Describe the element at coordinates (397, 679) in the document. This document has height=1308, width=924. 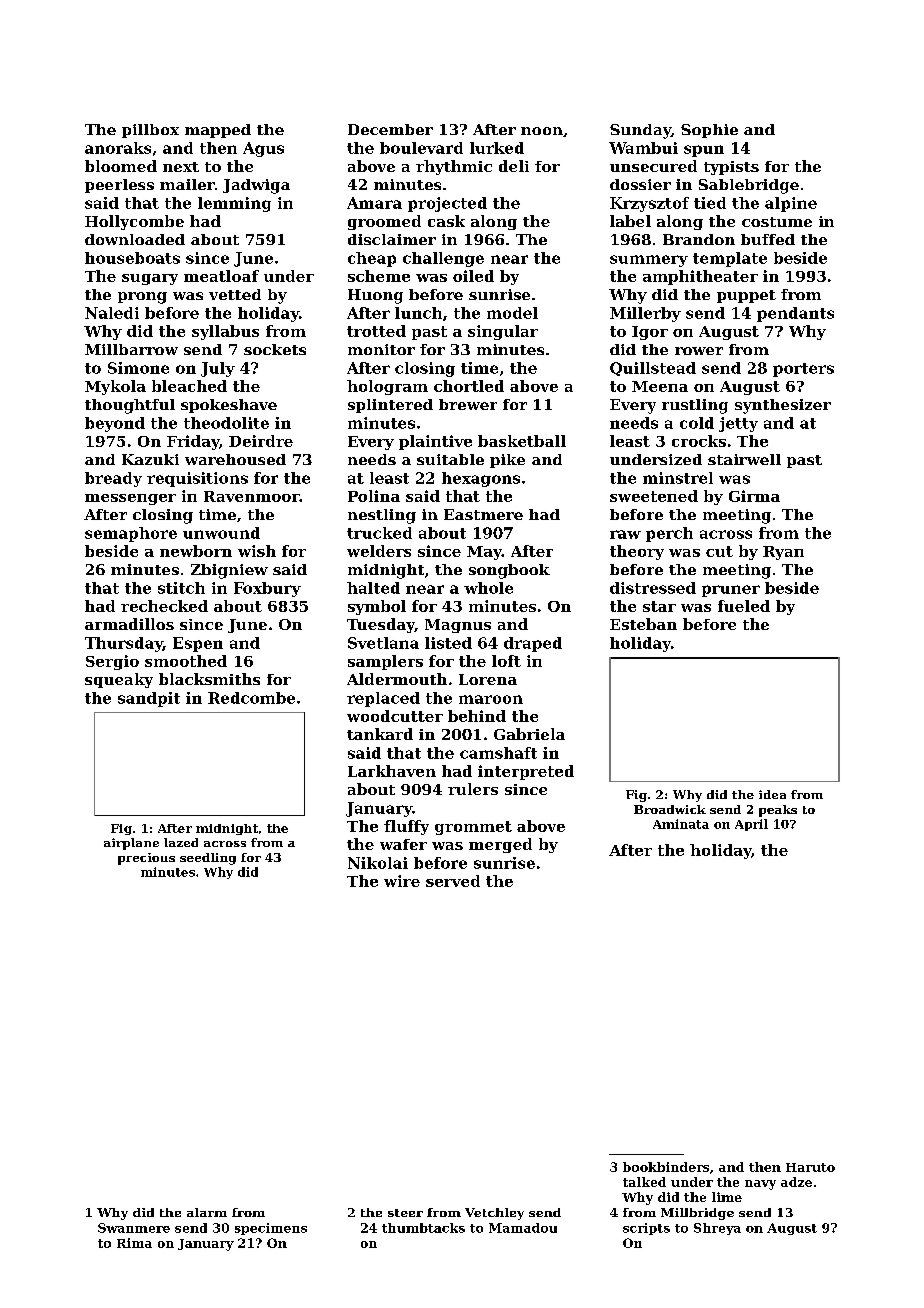
I see `Aldermouth` at that location.
